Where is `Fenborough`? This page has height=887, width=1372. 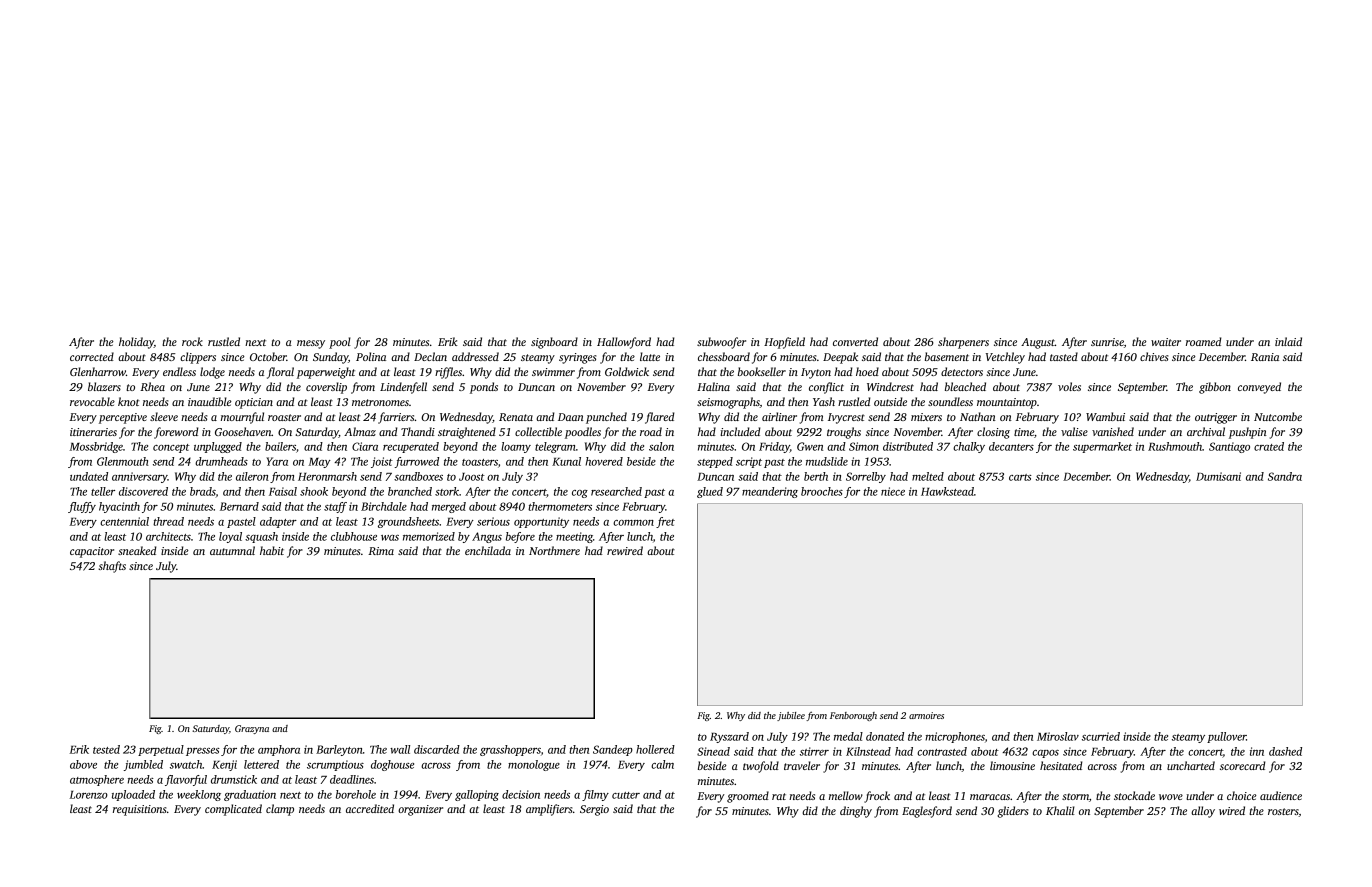 Fenborough is located at coordinates (853, 716).
